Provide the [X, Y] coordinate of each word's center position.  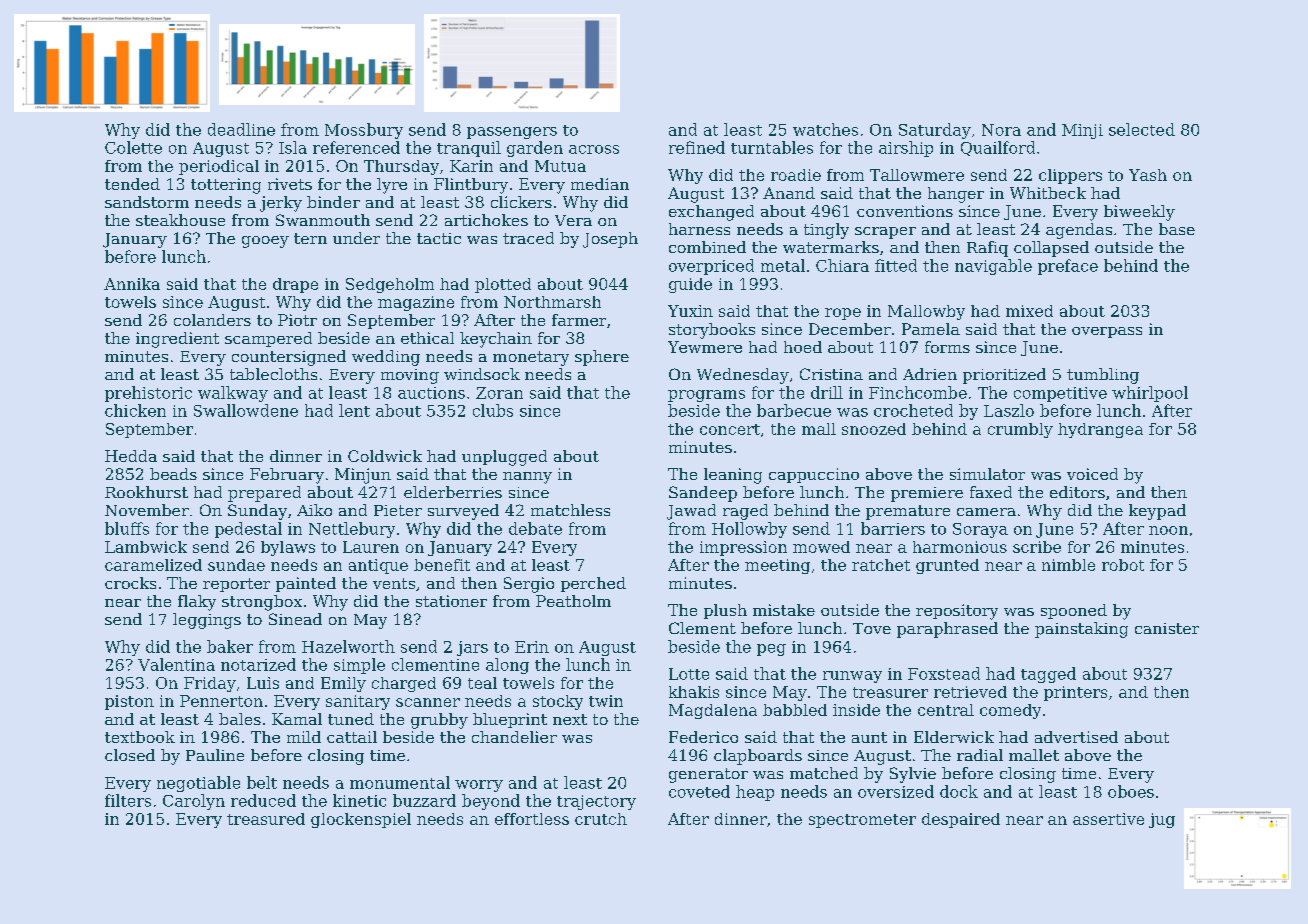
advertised [1076, 737]
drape [295, 285]
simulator [987, 474]
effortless [532, 819]
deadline [241, 129]
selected [1142, 129]
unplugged [504, 458]
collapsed [1051, 249]
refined [697, 147]
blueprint [510, 720]
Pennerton [221, 701]
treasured [266, 819]
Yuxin [690, 311]
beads [173, 474]
